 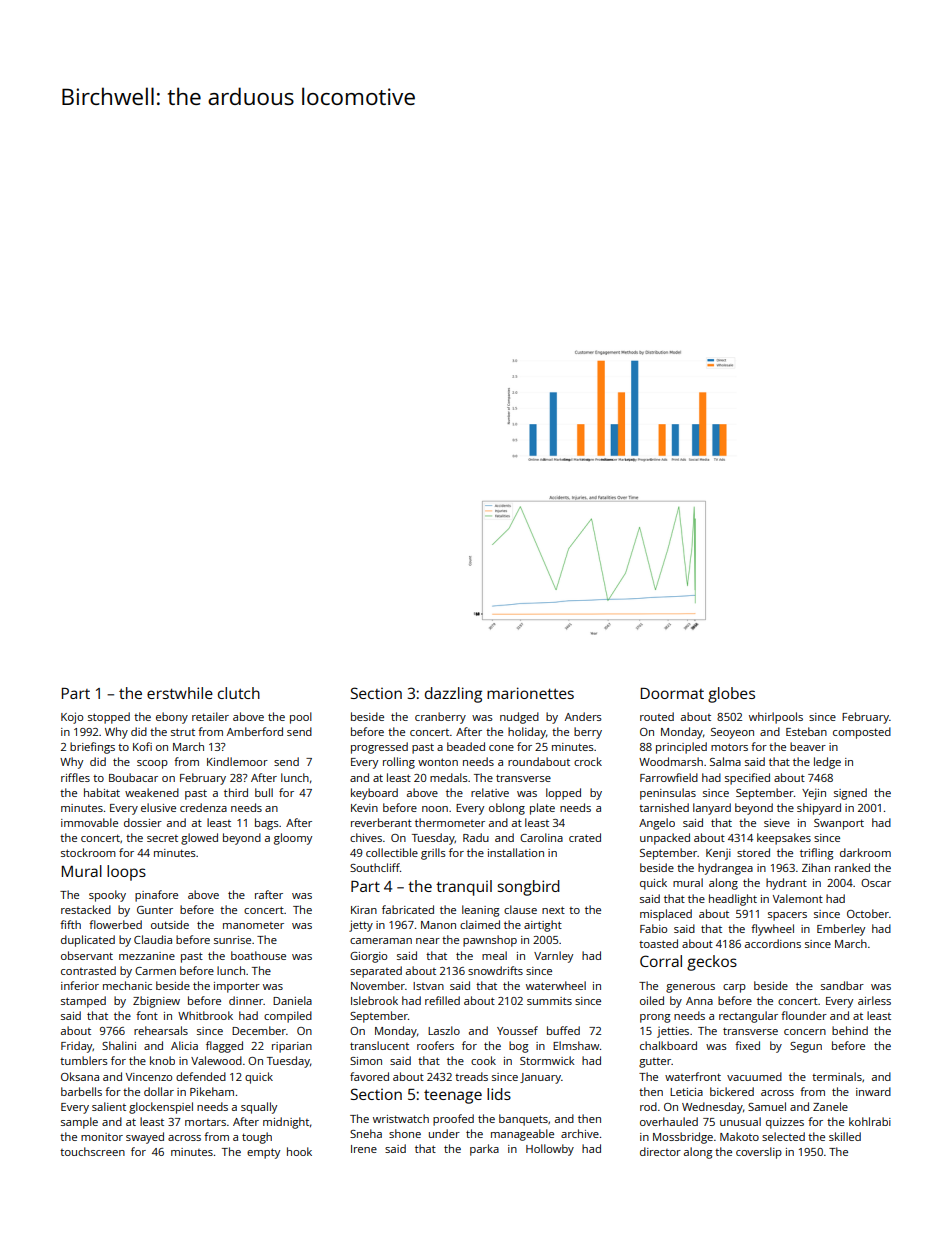 I want to click on erstwhile, so click(x=180, y=693).
